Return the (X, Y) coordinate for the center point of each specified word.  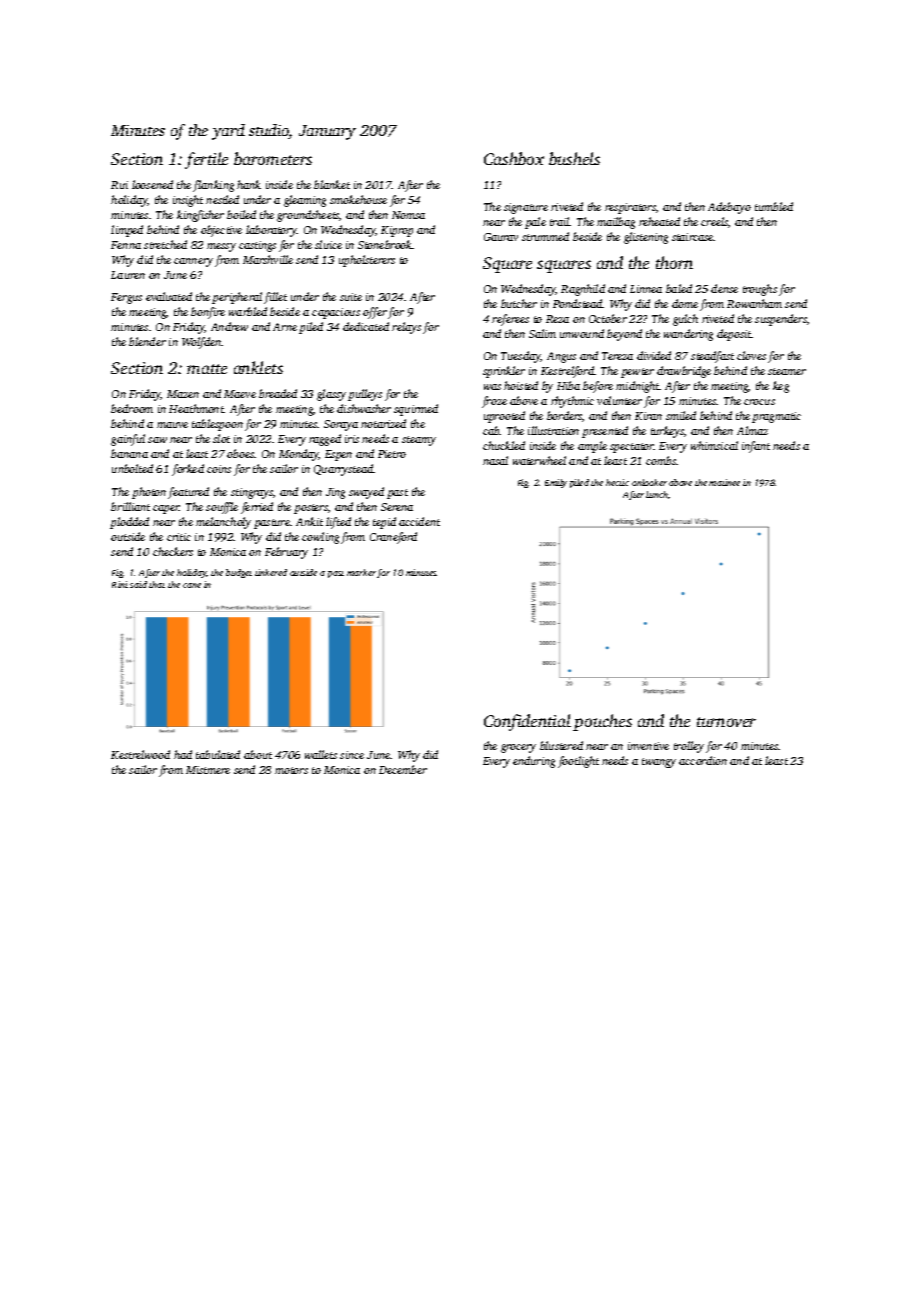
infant (756, 447)
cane (192, 585)
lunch (657, 494)
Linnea (646, 289)
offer (375, 313)
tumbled (774, 206)
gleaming (305, 201)
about (258, 754)
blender (147, 341)
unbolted (132, 468)
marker (361, 572)
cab (491, 430)
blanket (332, 184)
